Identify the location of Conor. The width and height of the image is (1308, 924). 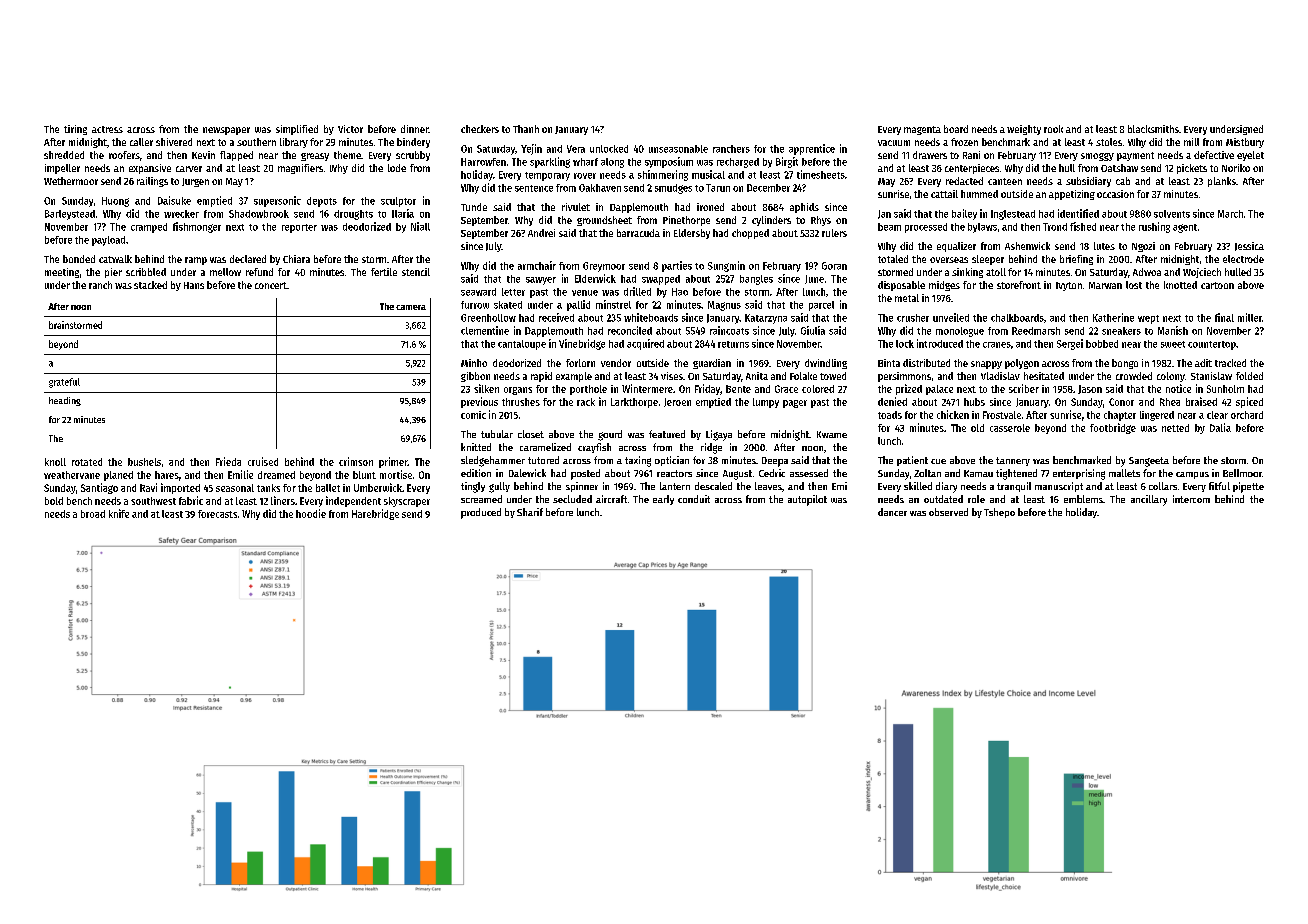
(1121, 402).
